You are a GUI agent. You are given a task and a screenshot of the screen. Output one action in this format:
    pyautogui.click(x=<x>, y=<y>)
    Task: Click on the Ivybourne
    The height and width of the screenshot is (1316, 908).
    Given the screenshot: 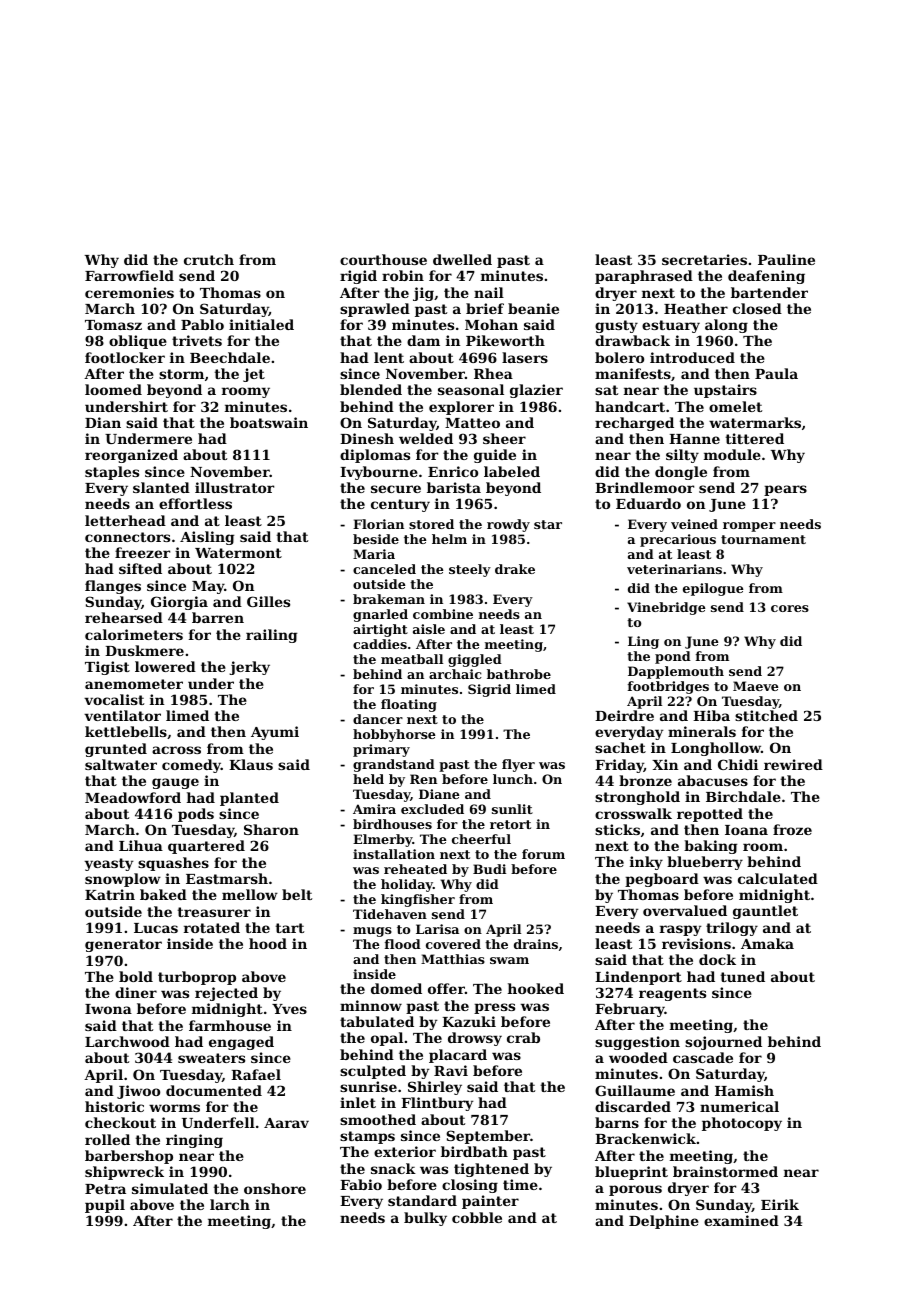 What is the action you would take?
    pyautogui.click(x=379, y=473)
